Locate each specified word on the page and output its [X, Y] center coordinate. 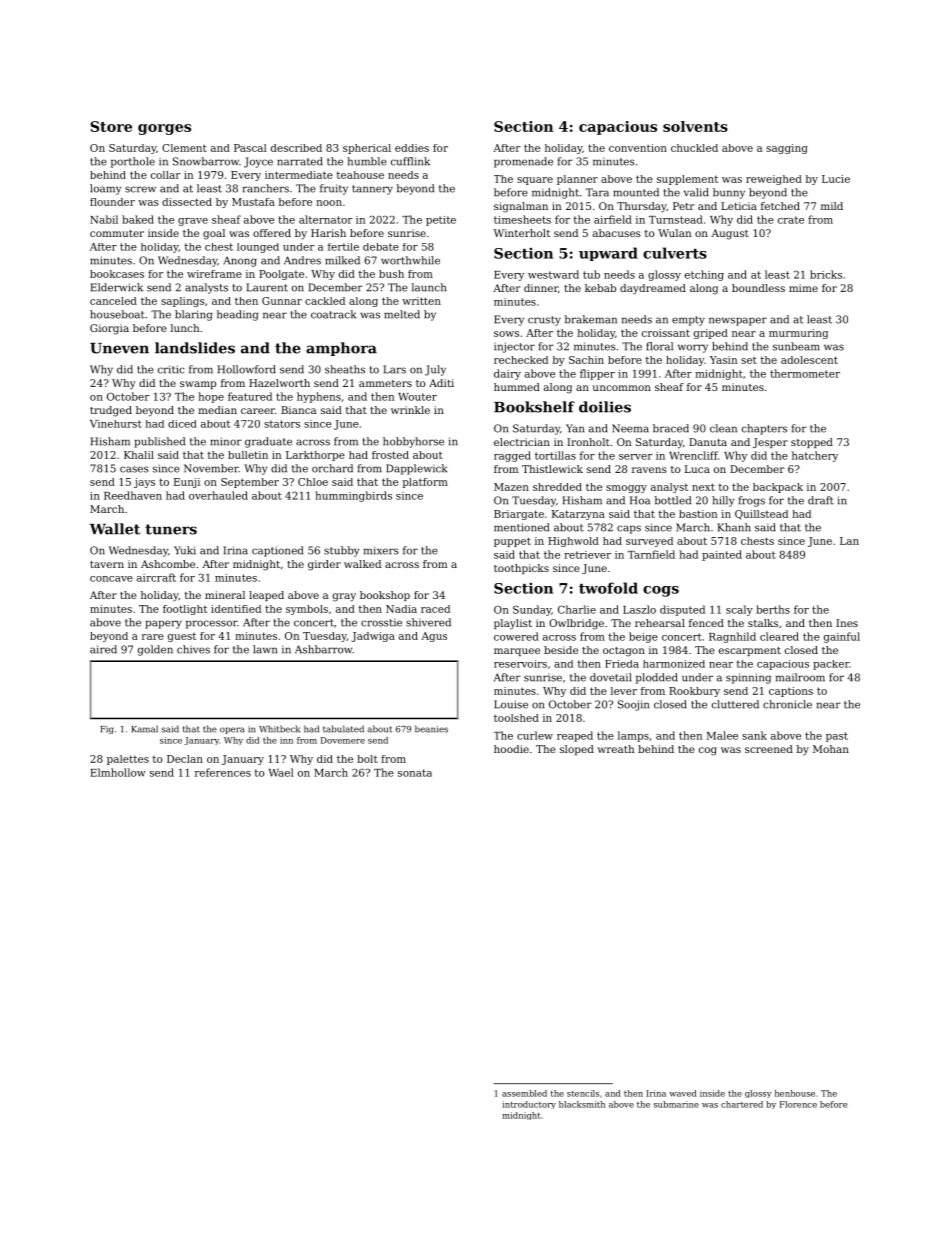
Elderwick [116, 287]
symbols [307, 610]
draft [821, 500]
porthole [133, 162]
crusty [544, 321]
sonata [415, 773]
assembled [524, 1093]
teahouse [360, 175]
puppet [512, 542]
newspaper [738, 321]
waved [683, 1093]
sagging [787, 149]
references [223, 772]
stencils [583, 1093]
